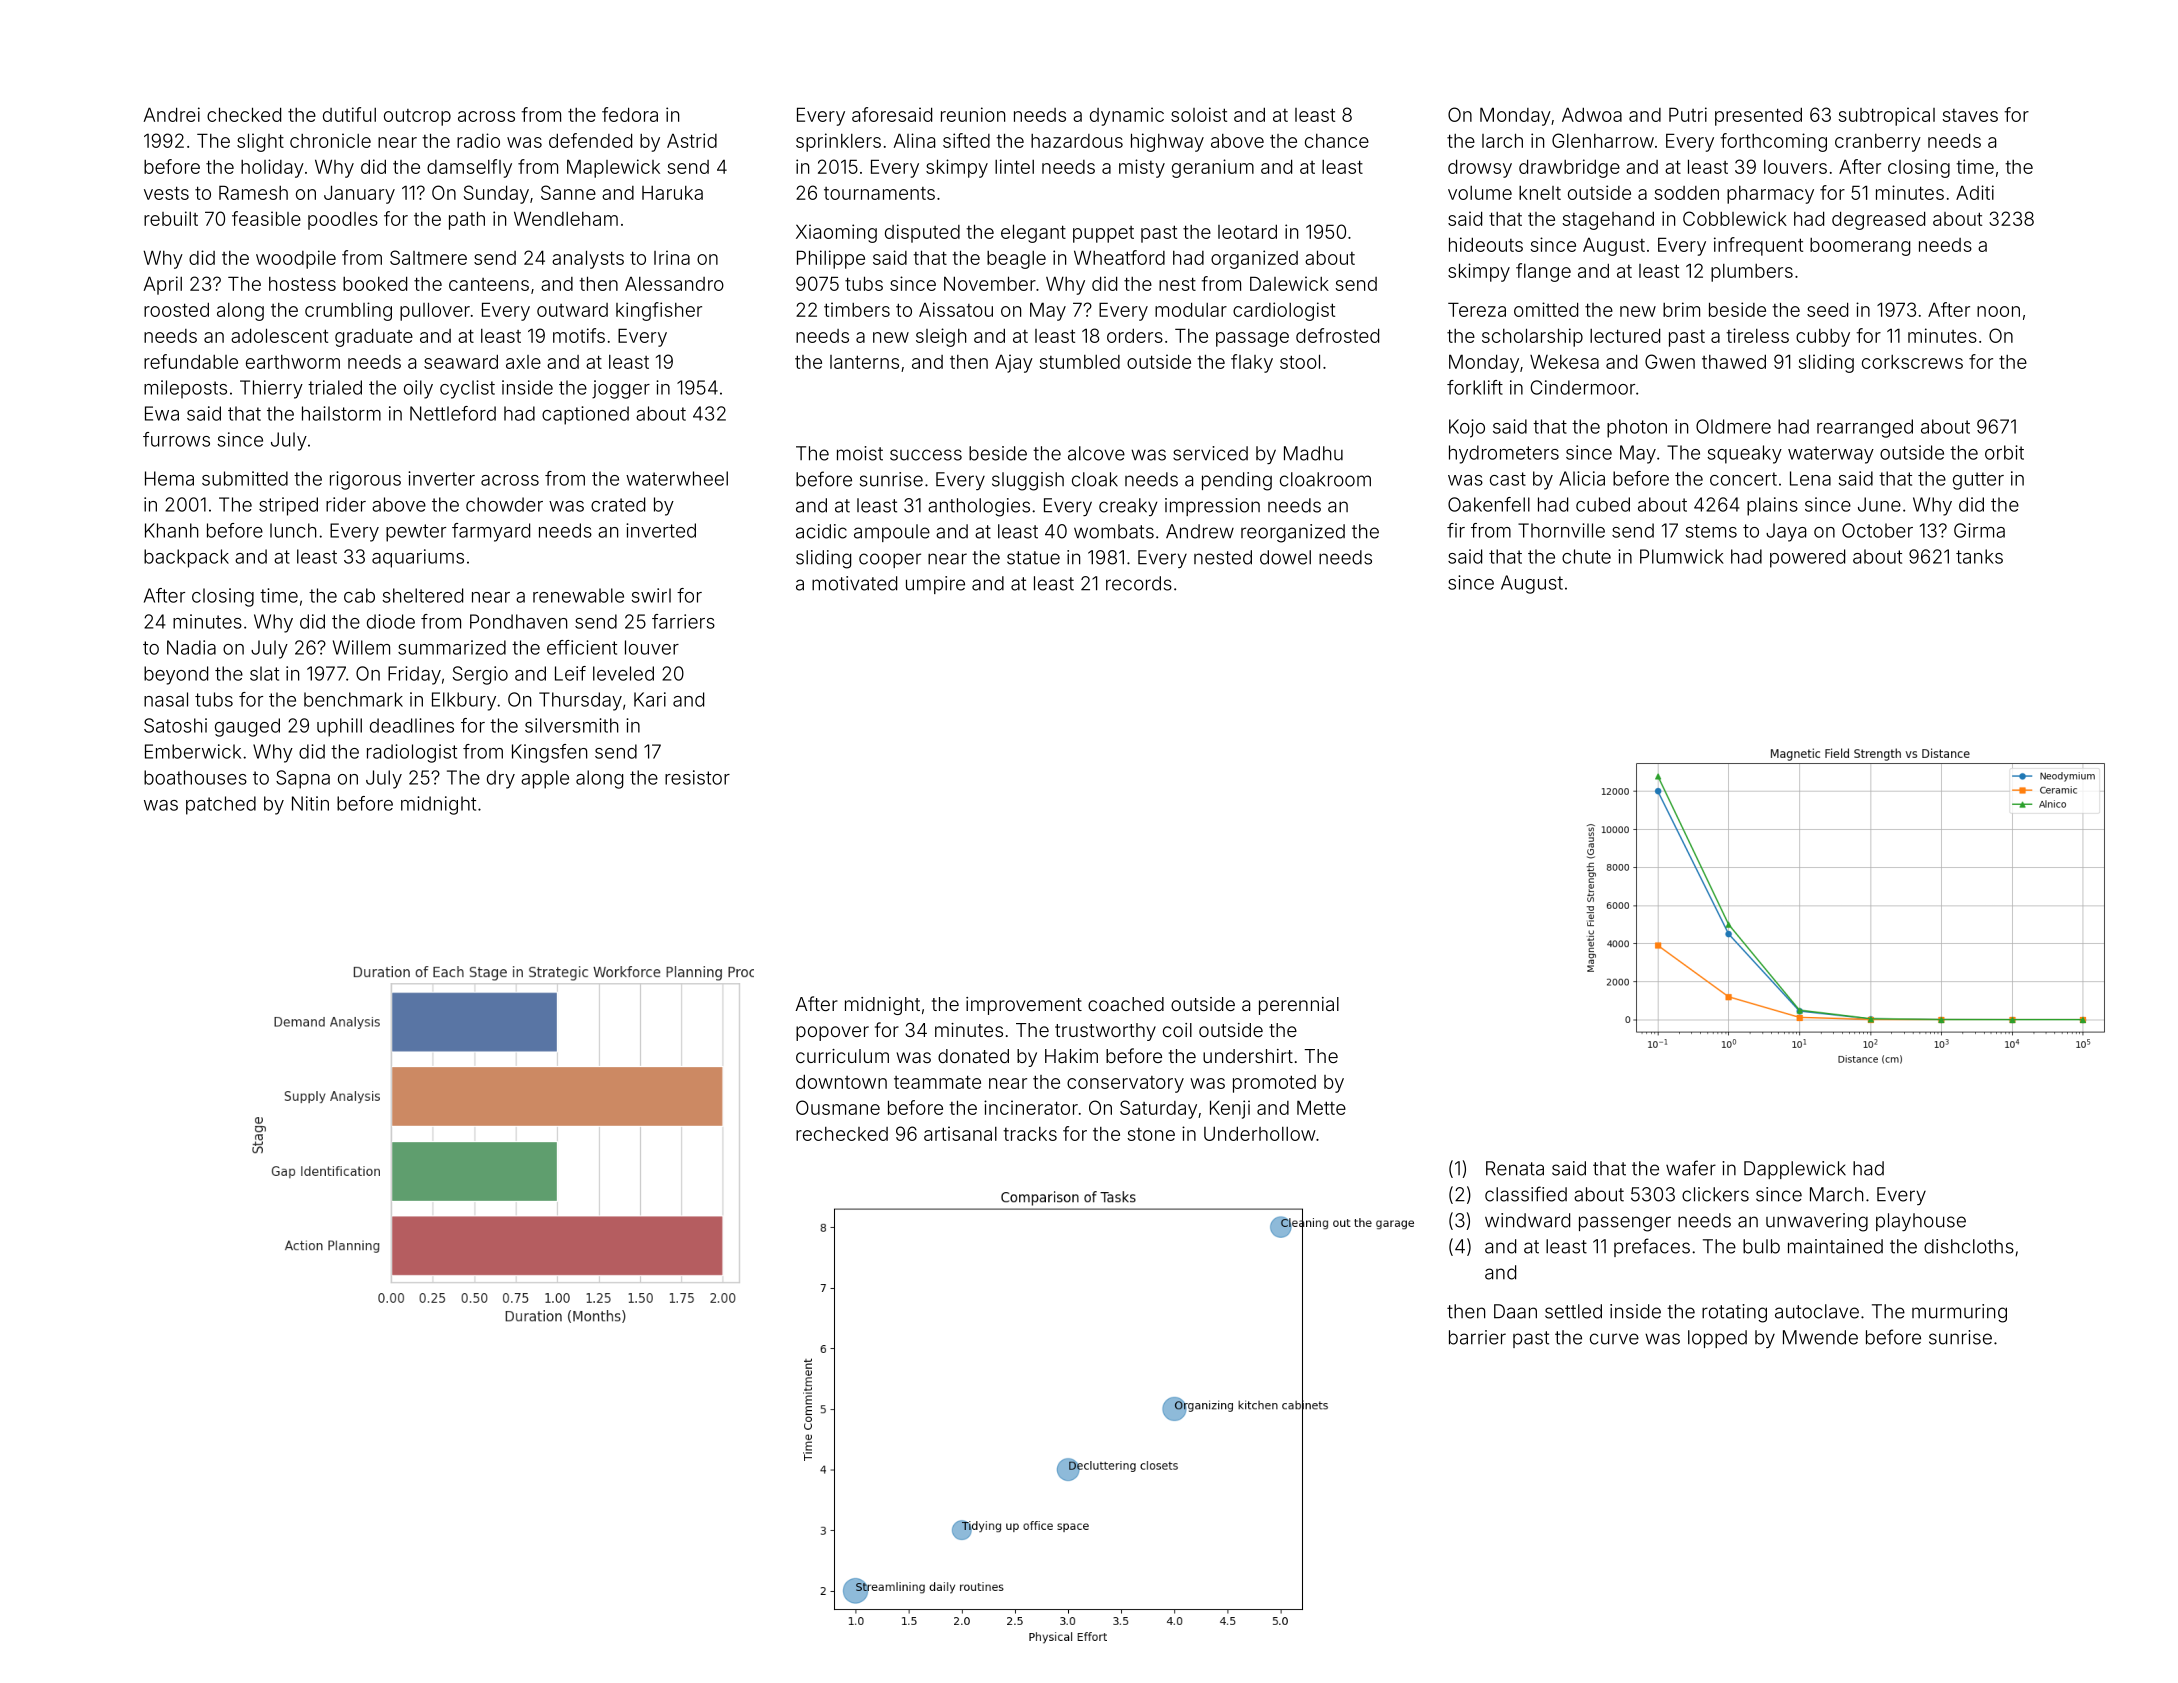 This page has height=1683, width=2178. Describe the element at coordinates (832, 1033) in the page. I see `popover` at that location.
